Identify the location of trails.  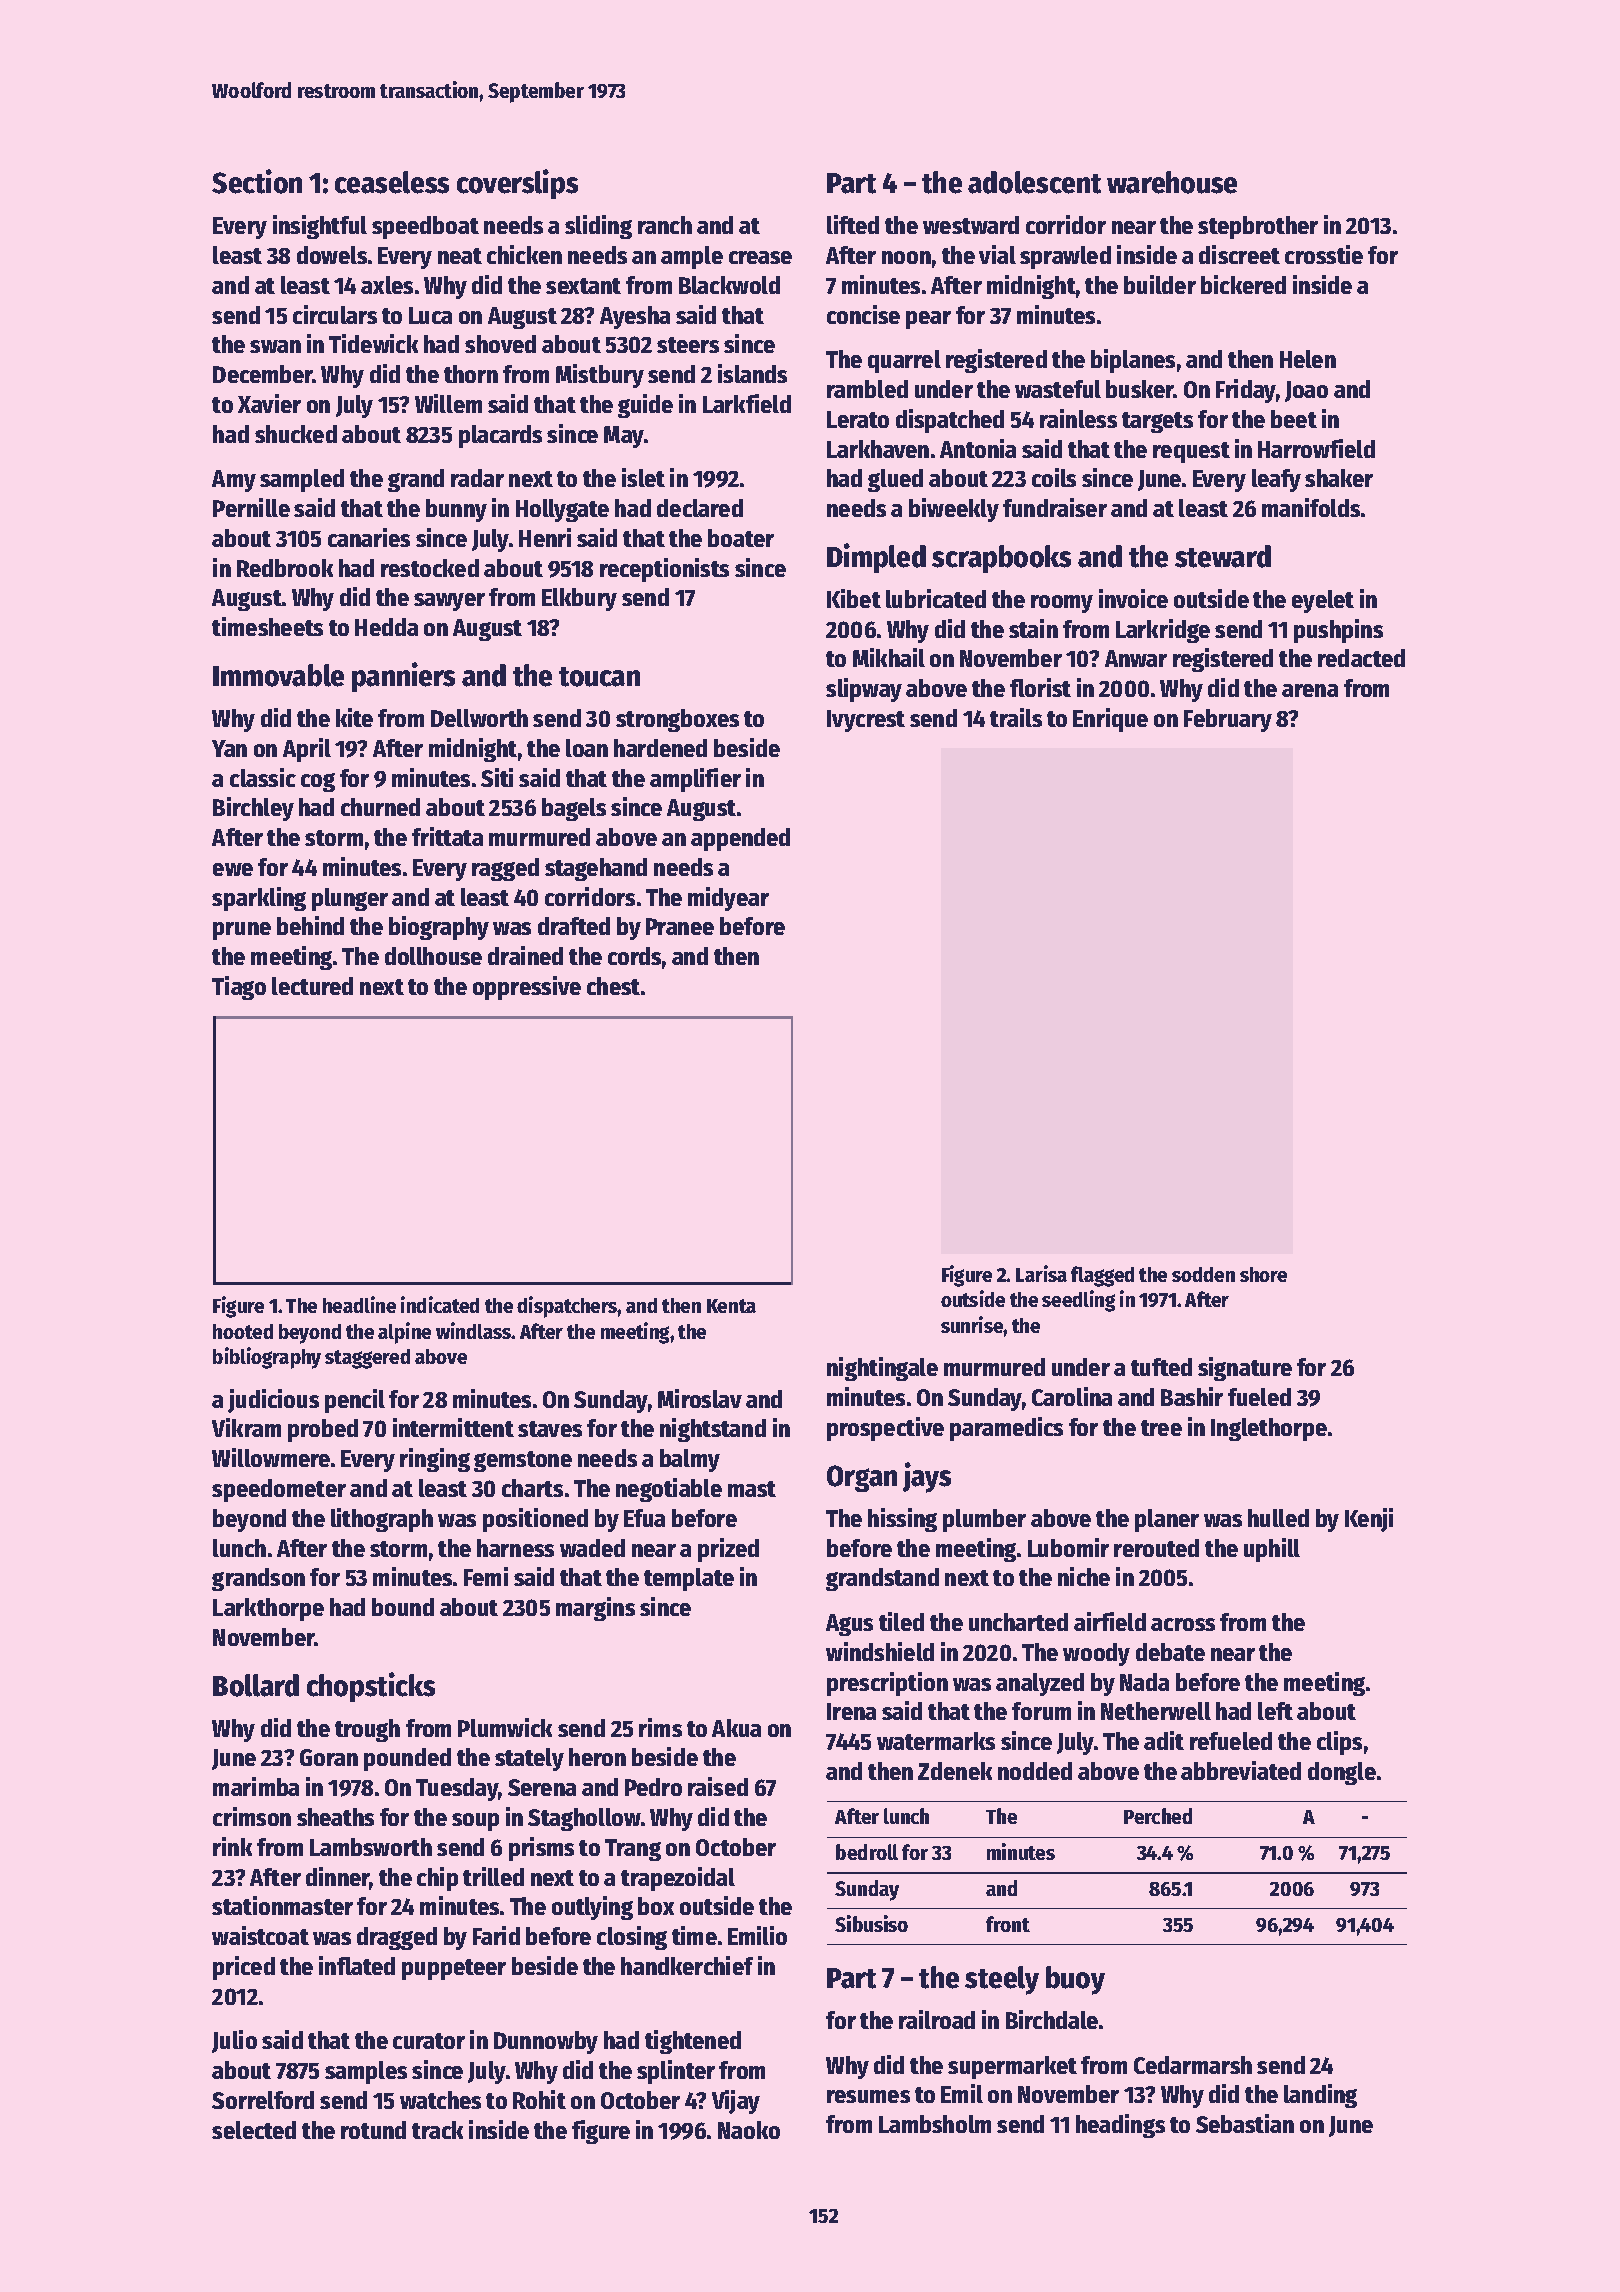
(1016, 717).
